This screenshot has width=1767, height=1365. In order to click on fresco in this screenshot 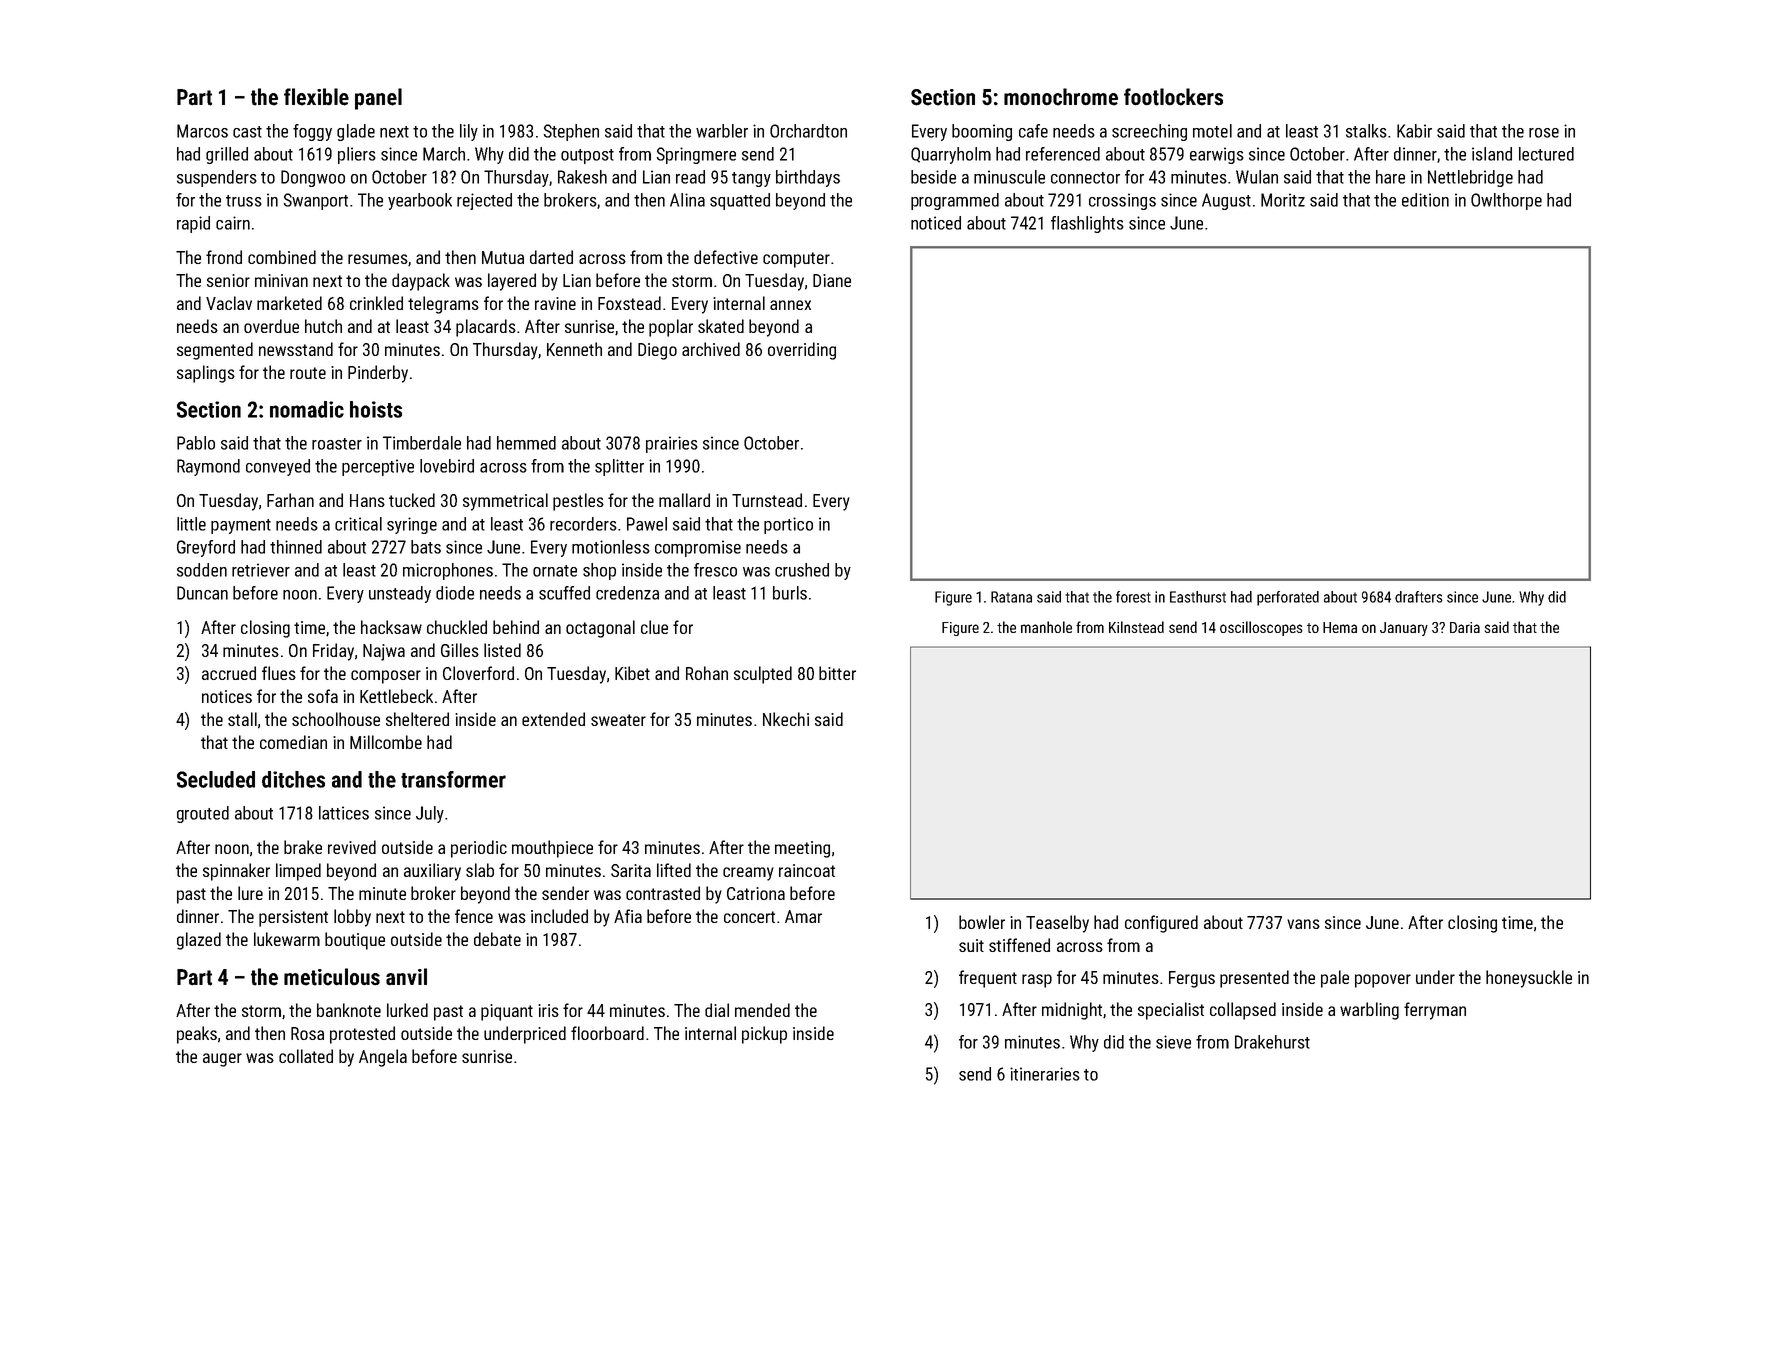, I will do `click(715, 570)`.
